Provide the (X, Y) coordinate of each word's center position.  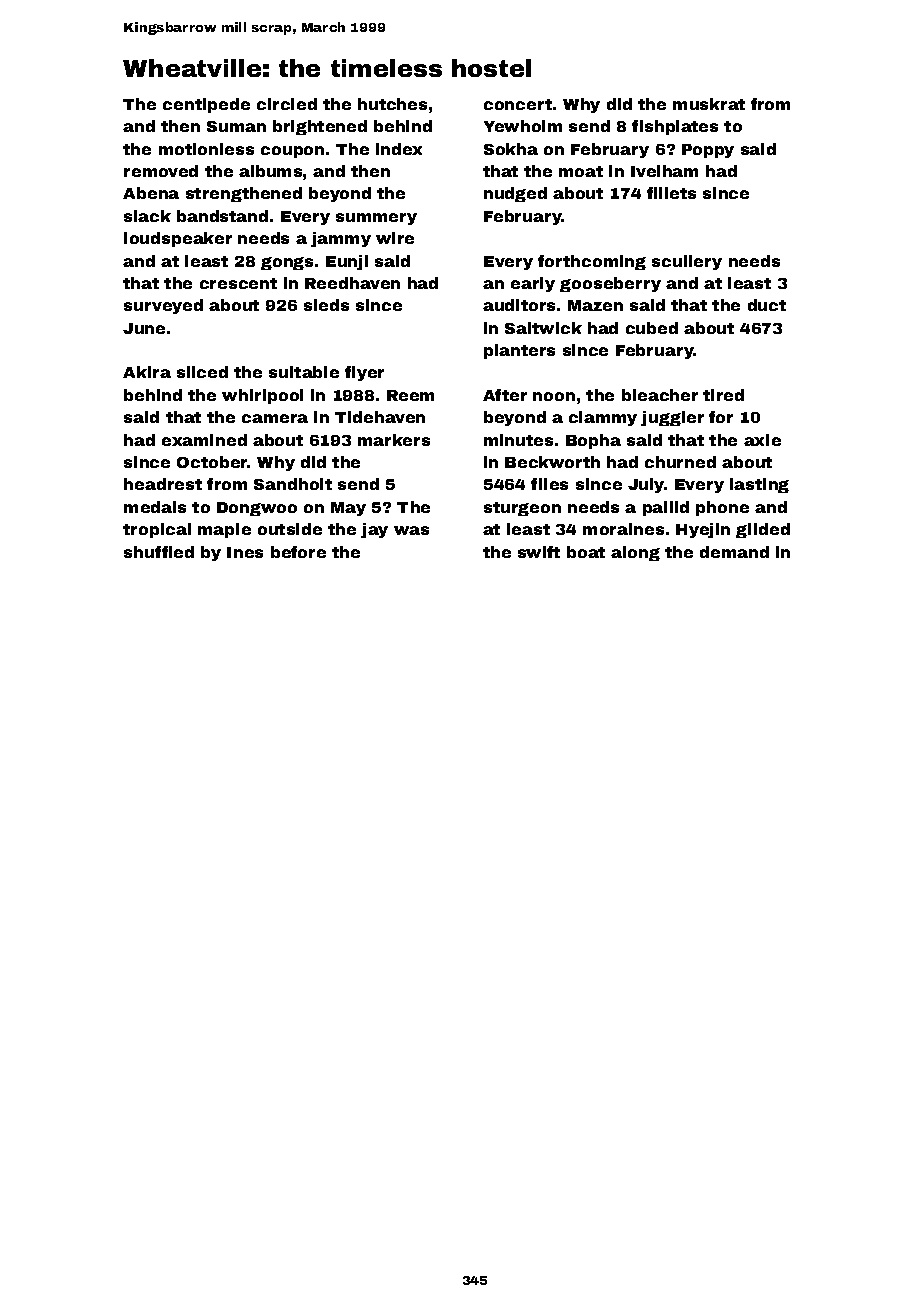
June (144, 328)
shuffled (159, 552)
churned (680, 462)
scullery (687, 262)
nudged (515, 194)
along (635, 553)
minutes (518, 440)
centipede (206, 105)
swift (539, 552)
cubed (652, 328)
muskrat (709, 104)
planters (519, 351)
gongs (287, 263)
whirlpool (262, 396)
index (399, 149)
